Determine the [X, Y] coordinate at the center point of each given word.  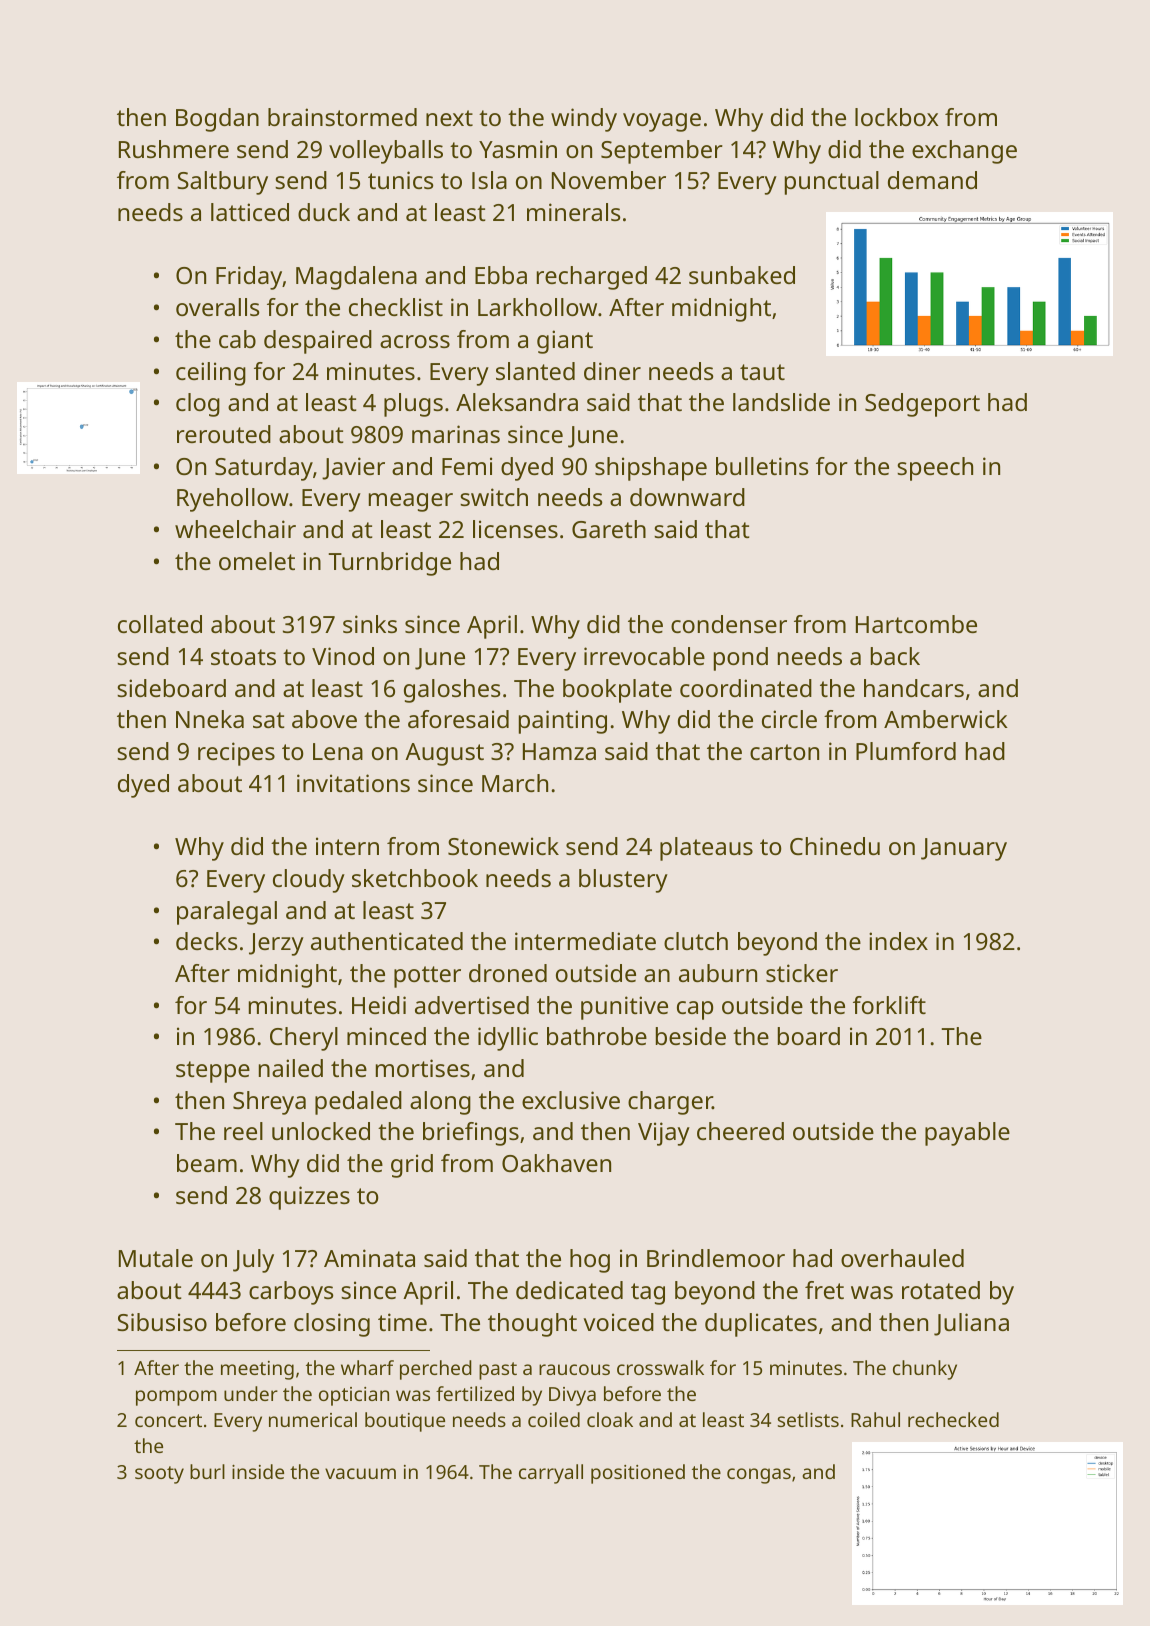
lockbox [897, 117]
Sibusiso [162, 1322]
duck [324, 212]
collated [160, 624]
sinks [370, 624]
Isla [489, 180]
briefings [471, 1134]
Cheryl [304, 1039]
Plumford [906, 751]
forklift [889, 1005]
